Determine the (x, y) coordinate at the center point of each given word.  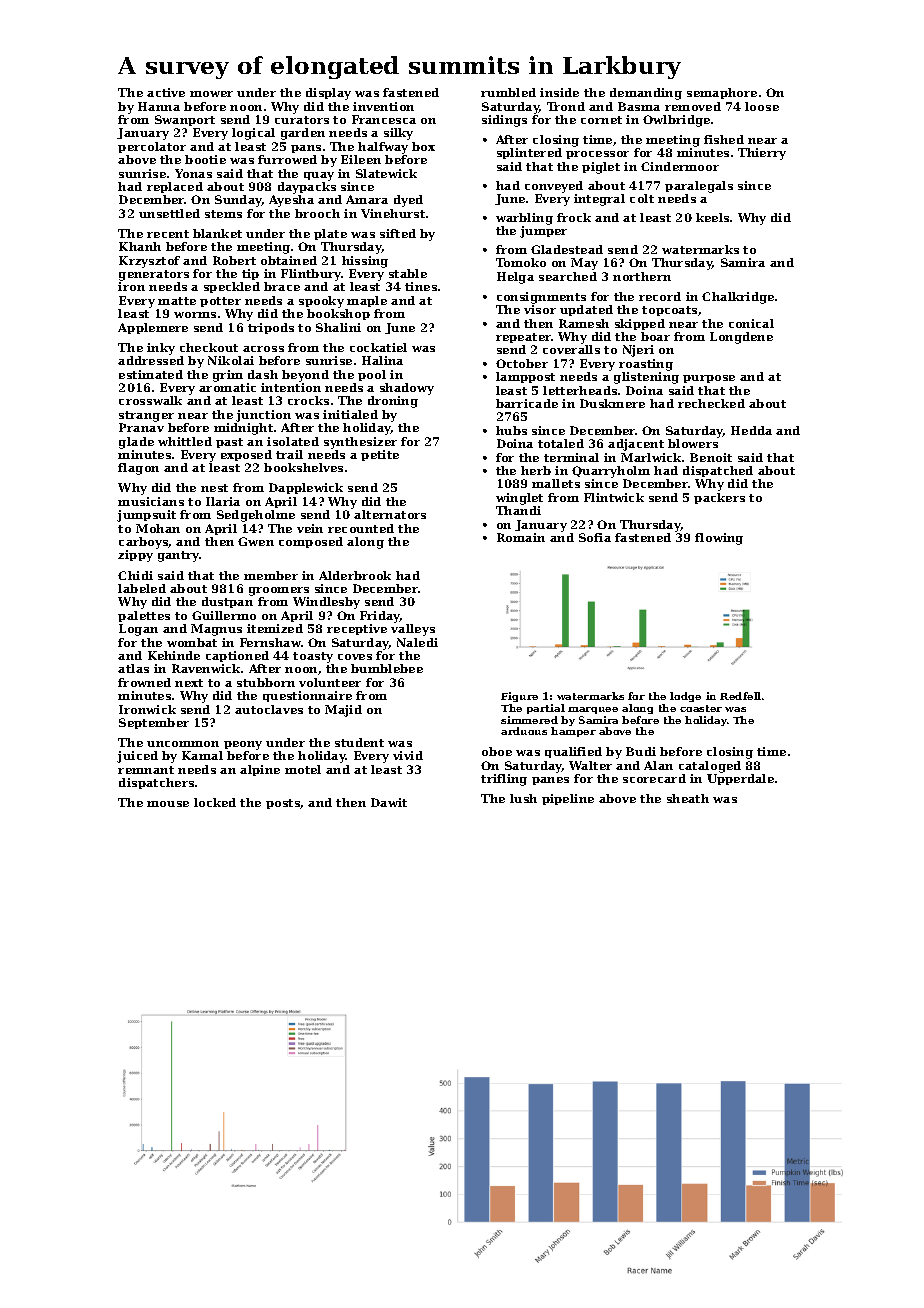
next (189, 683)
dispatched (718, 471)
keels (712, 217)
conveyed (554, 187)
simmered (529, 720)
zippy (135, 556)
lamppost (525, 377)
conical (751, 323)
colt (642, 198)
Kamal (202, 755)
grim (228, 376)
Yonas (193, 173)
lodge (685, 697)
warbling (524, 219)
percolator (152, 147)
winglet (519, 499)
